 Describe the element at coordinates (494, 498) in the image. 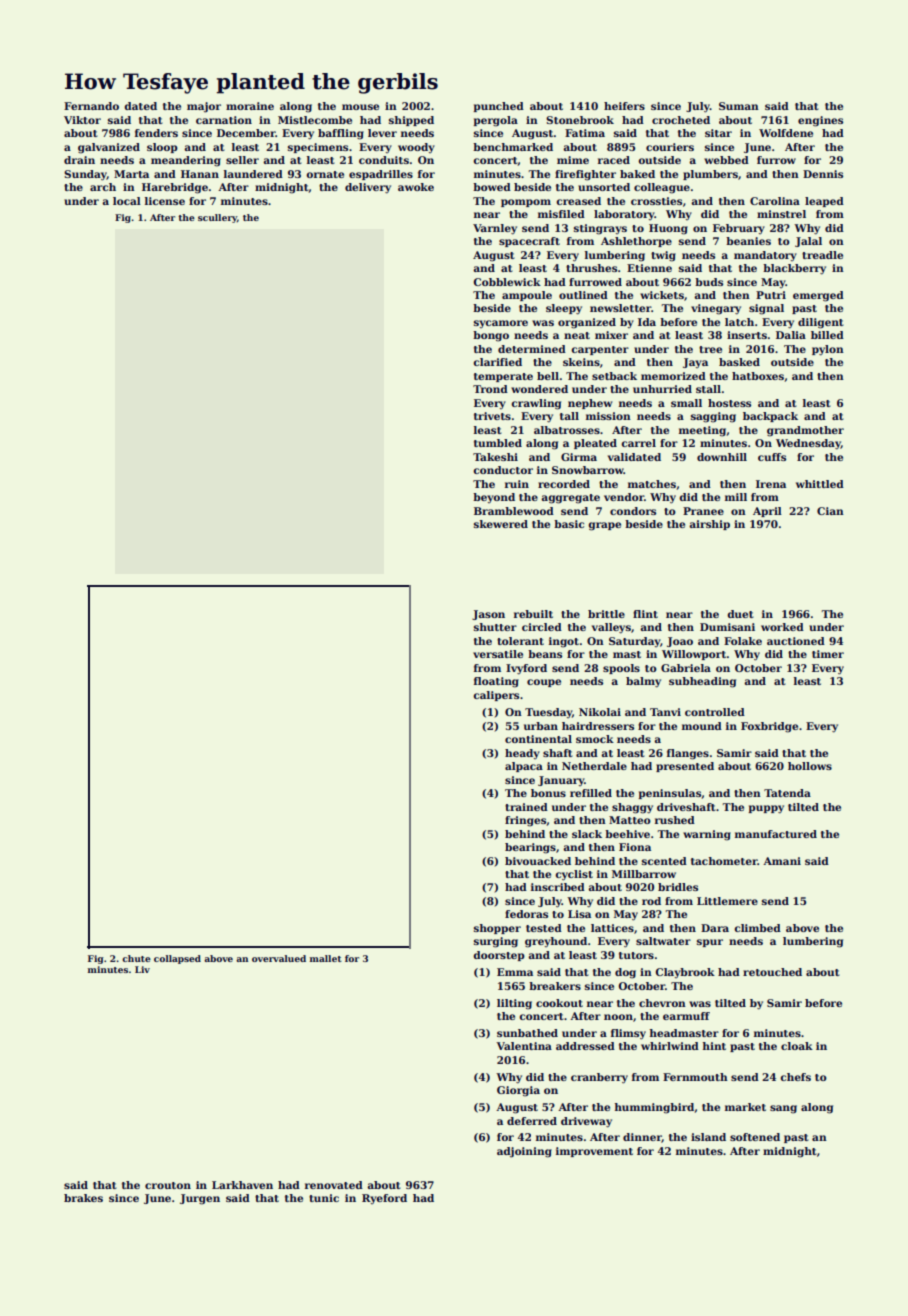

I see `beyond` at that location.
